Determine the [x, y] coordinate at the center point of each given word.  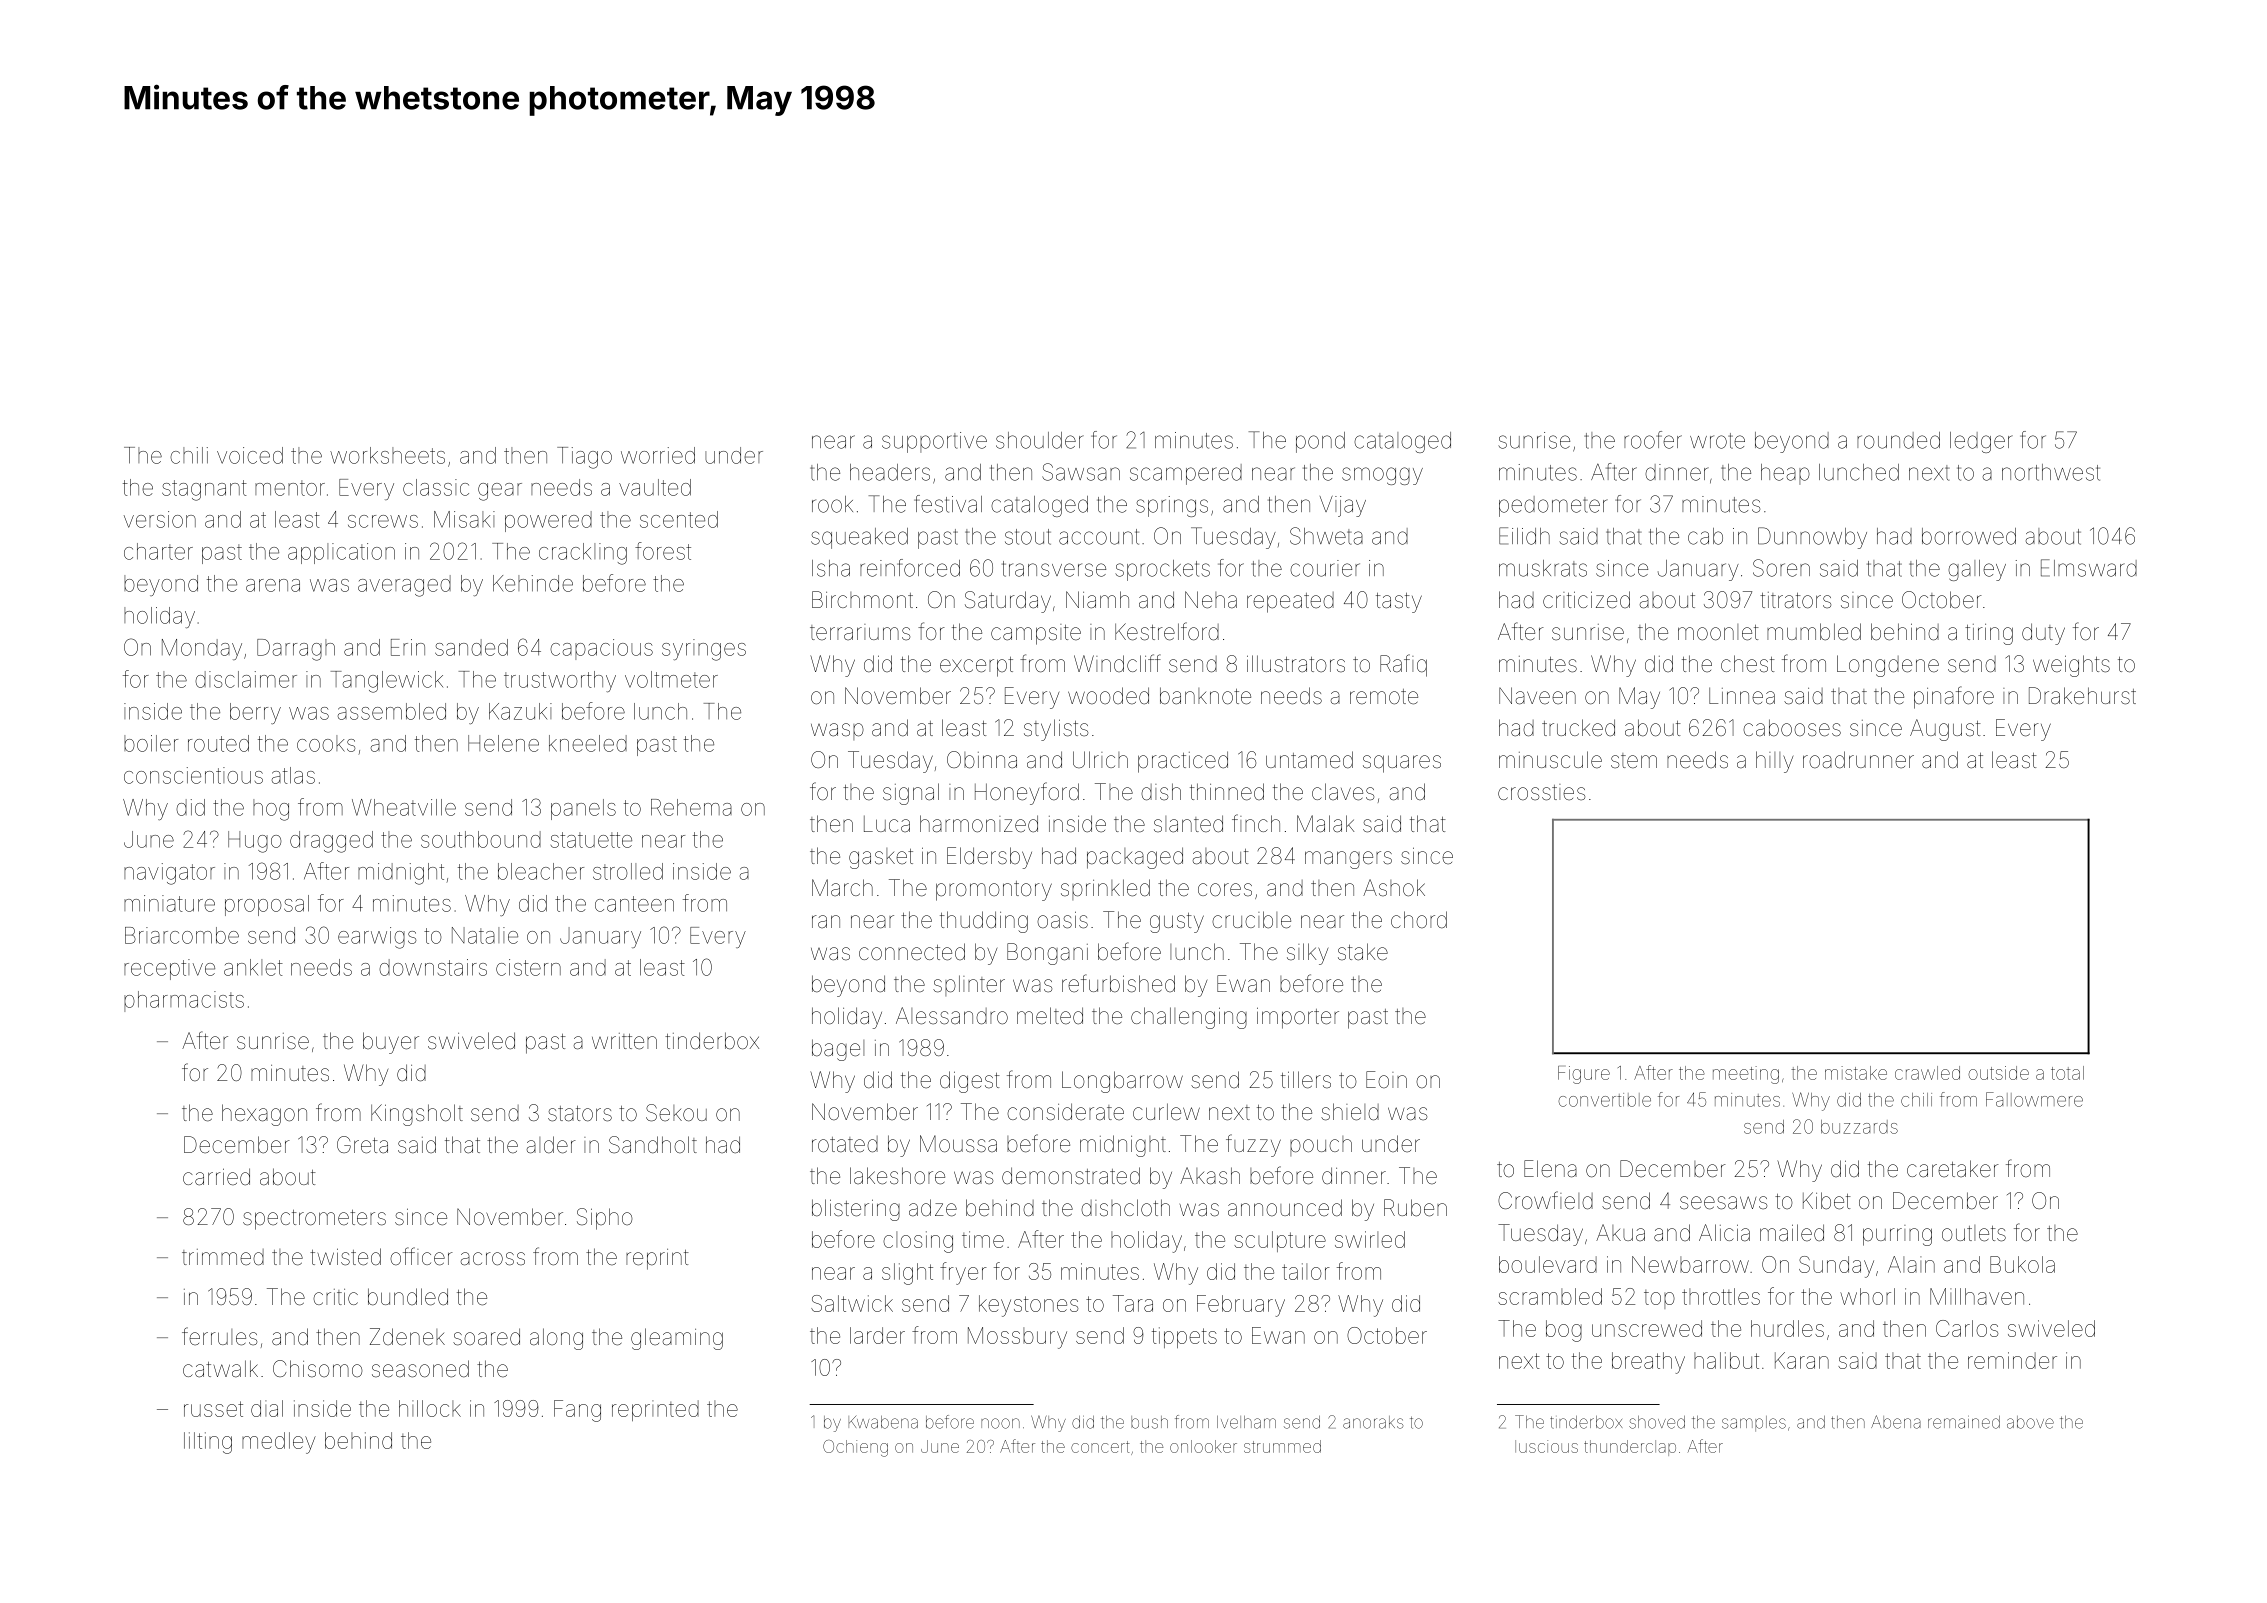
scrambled [1550, 1296]
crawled [1927, 1073]
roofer [1653, 440]
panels [583, 809]
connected [912, 952]
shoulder [1040, 440]
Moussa [958, 1144]
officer [421, 1256]
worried [658, 455]
